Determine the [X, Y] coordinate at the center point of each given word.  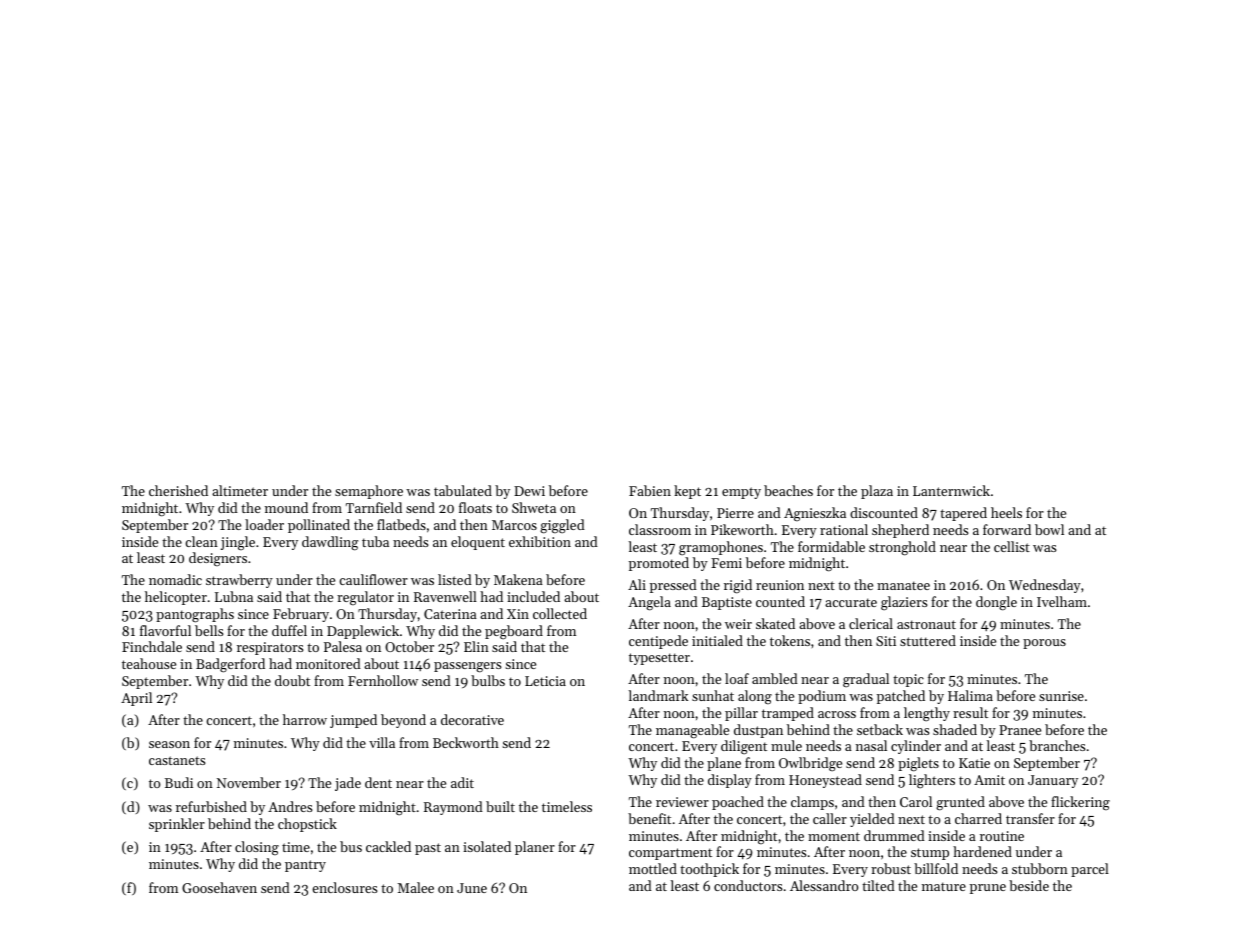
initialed [717, 640]
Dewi [529, 491]
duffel [289, 630]
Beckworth [466, 742]
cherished [178, 490]
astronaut [926, 624]
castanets [177, 760]
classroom [660, 529]
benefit [649, 818]
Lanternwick [951, 490]
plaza [877, 492]
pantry [305, 866]
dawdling [330, 543]
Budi [179, 782]
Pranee [1020, 730]
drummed [894, 835]
